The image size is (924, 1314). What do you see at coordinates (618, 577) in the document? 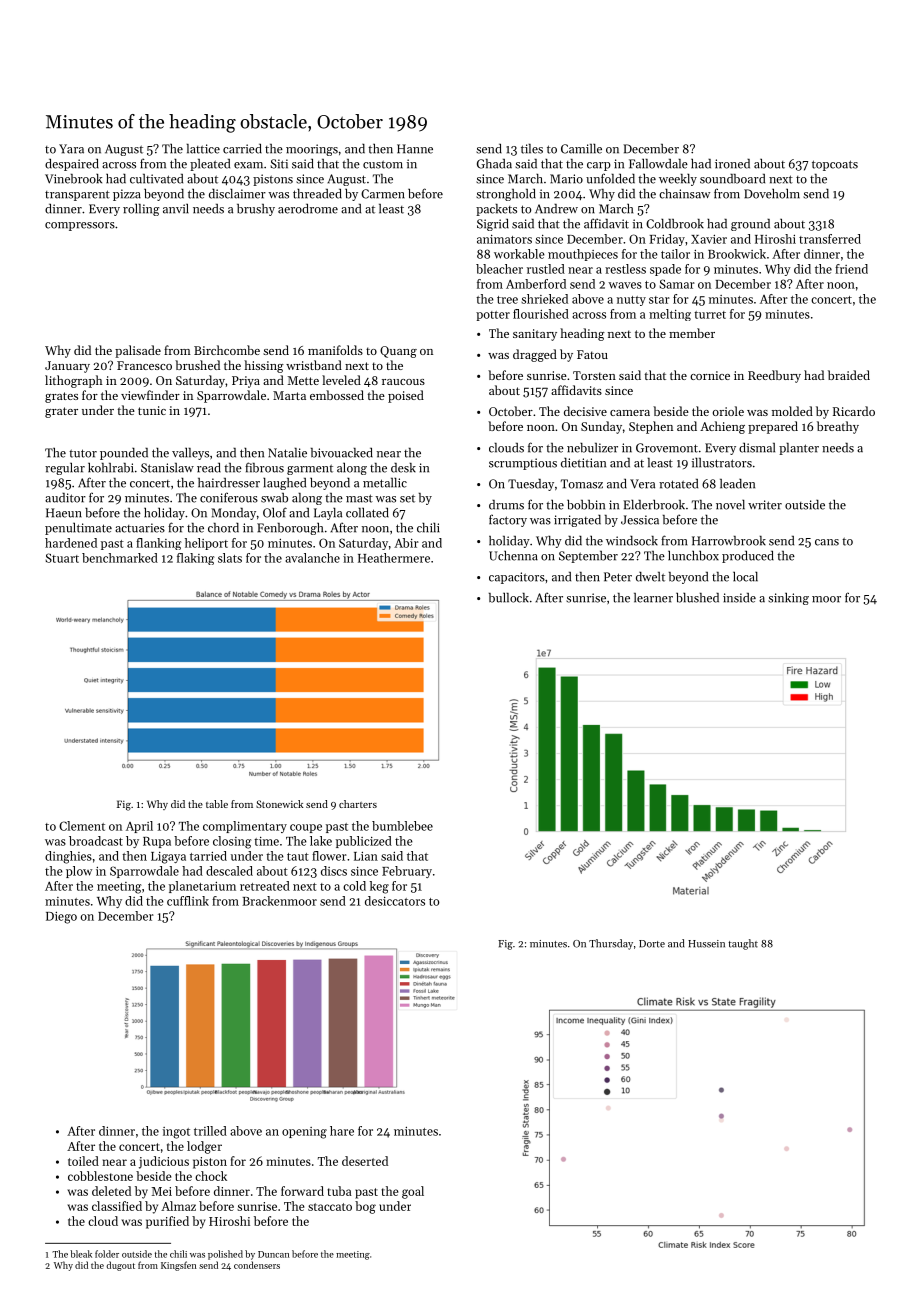
I see `Peter` at bounding box center [618, 577].
